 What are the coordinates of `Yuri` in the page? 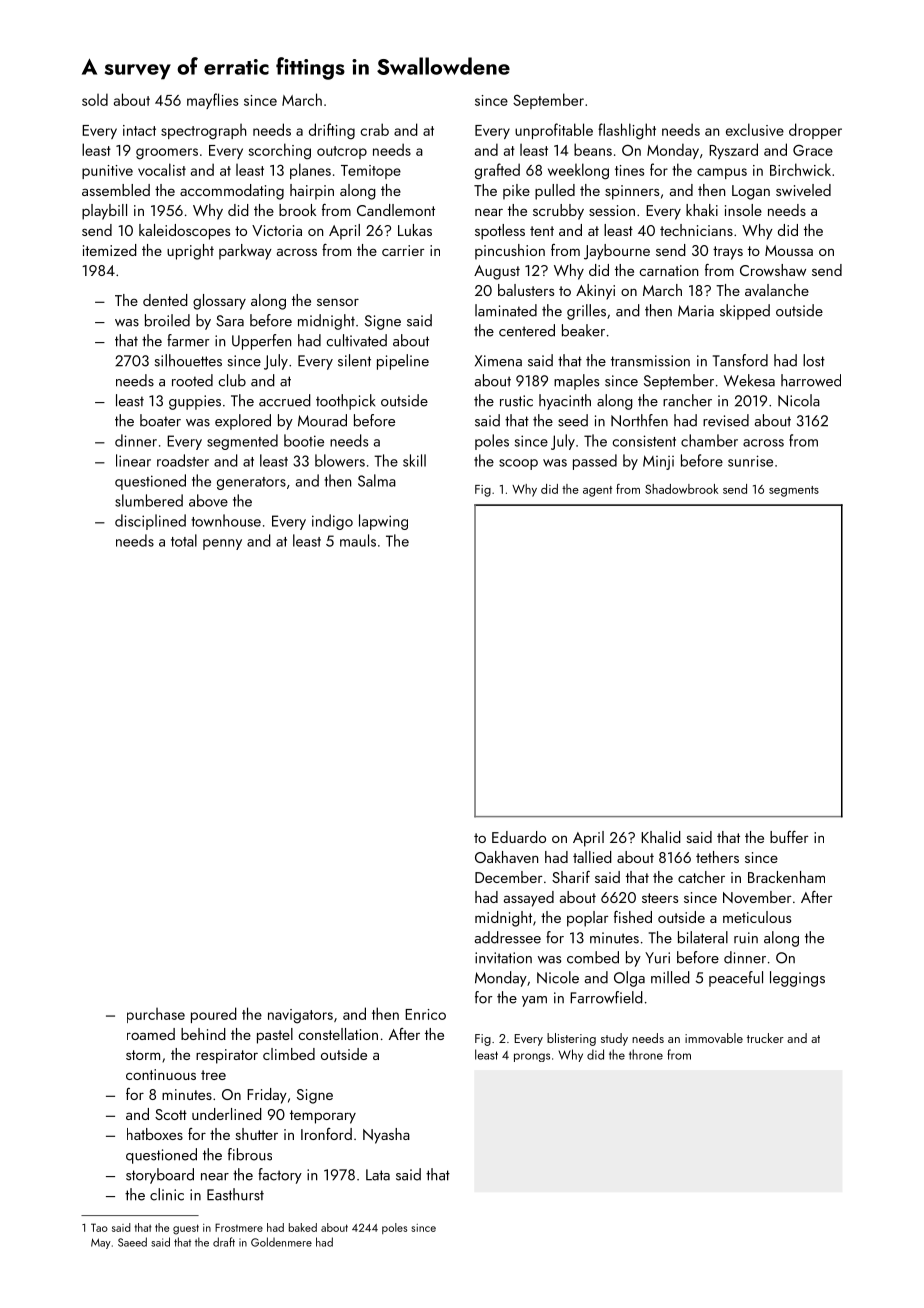 It's located at (657, 958).
